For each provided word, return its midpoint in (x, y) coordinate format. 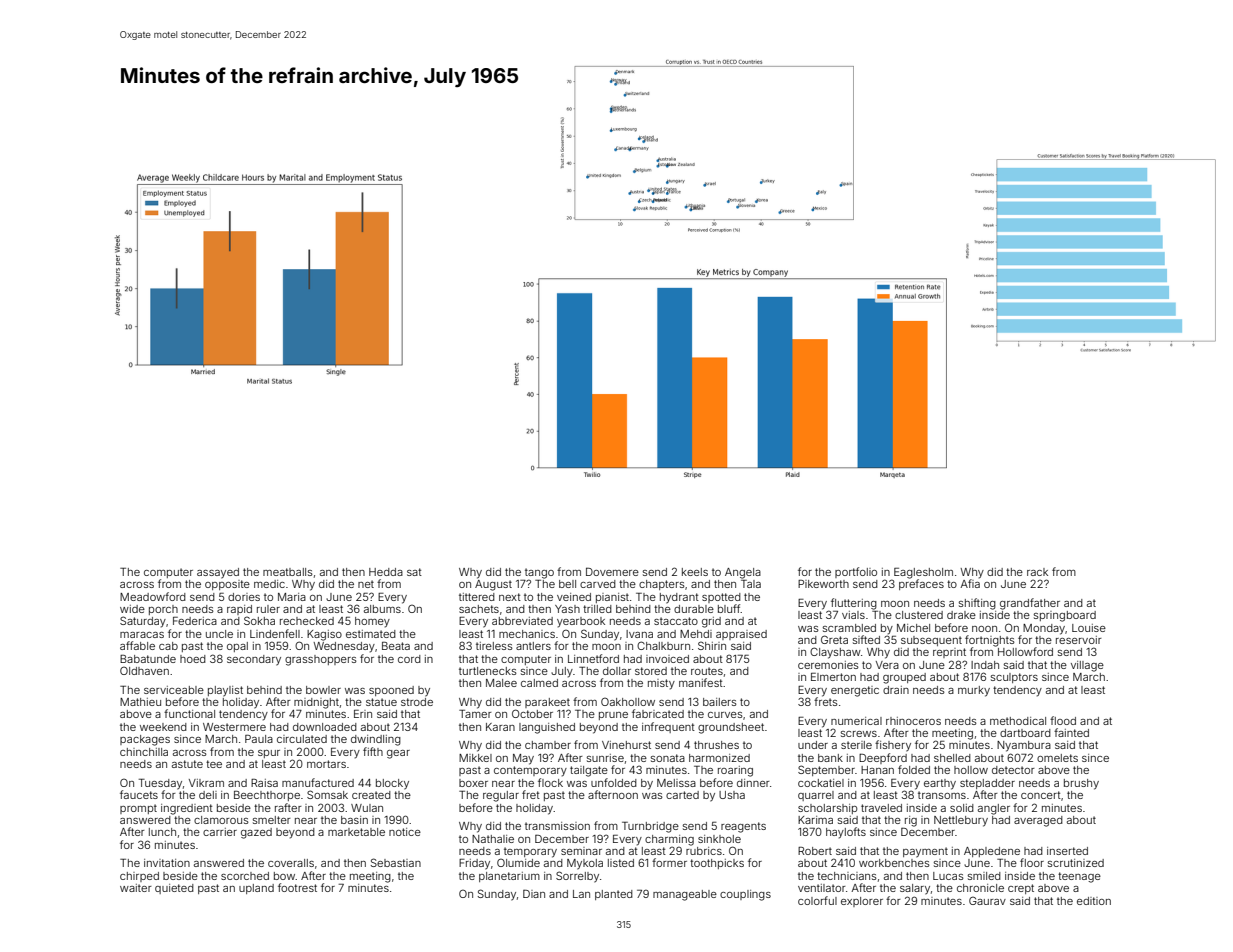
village (1087, 666)
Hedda (386, 572)
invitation (167, 863)
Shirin (712, 645)
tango (539, 573)
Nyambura (1024, 746)
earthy (940, 784)
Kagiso (324, 635)
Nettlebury (961, 821)
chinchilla (144, 752)
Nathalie (493, 839)
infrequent (668, 727)
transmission (557, 826)
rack (1037, 572)
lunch (162, 832)
